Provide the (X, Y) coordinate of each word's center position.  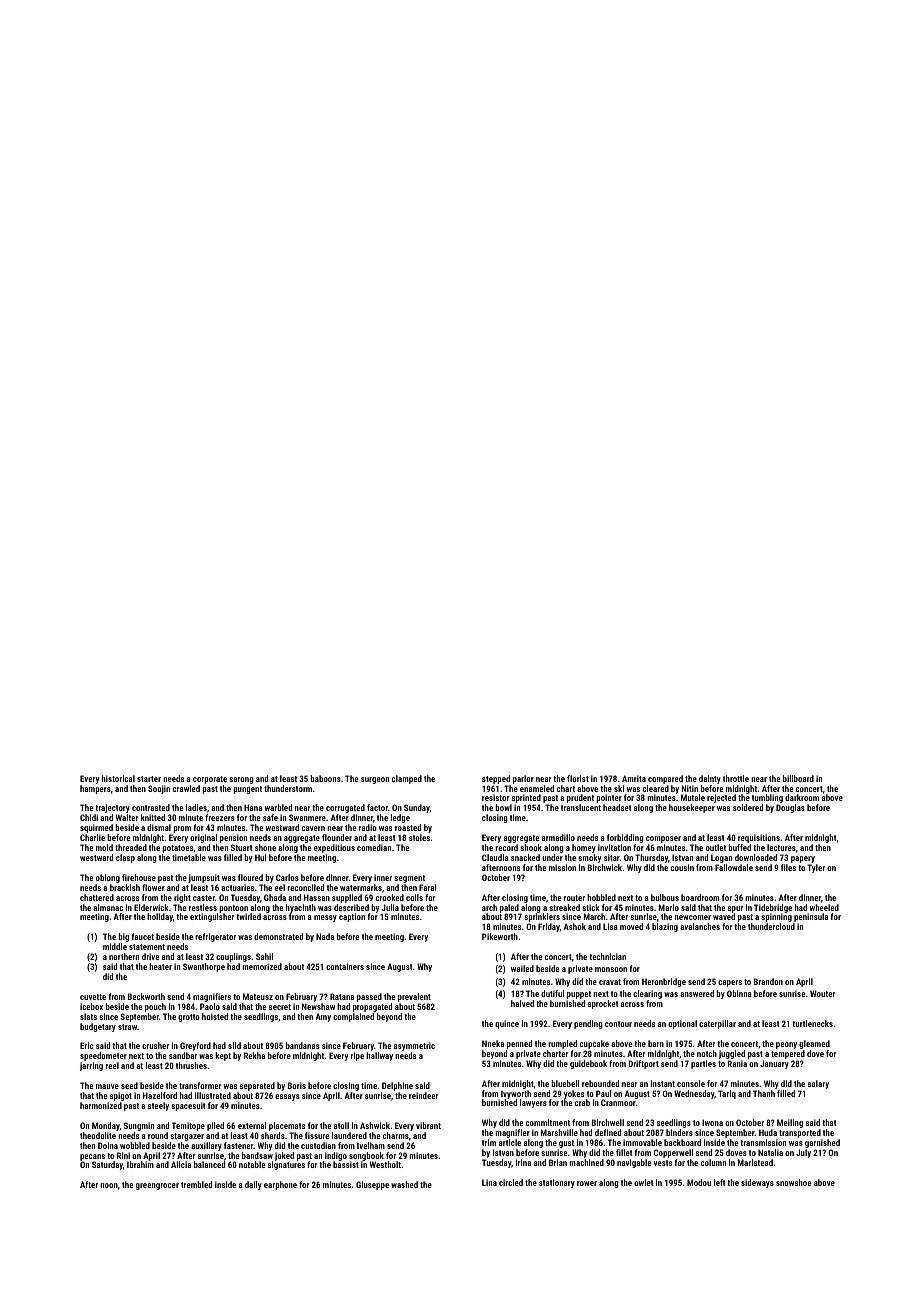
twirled (248, 916)
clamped (407, 779)
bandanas (303, 1045)
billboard (798, 778)
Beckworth (146, 996)
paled (510, 909)
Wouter (822, 993)
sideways (757, 1183)
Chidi (89, 817)
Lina (489, 1182)
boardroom (700, 897)
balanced (209, 1164)
